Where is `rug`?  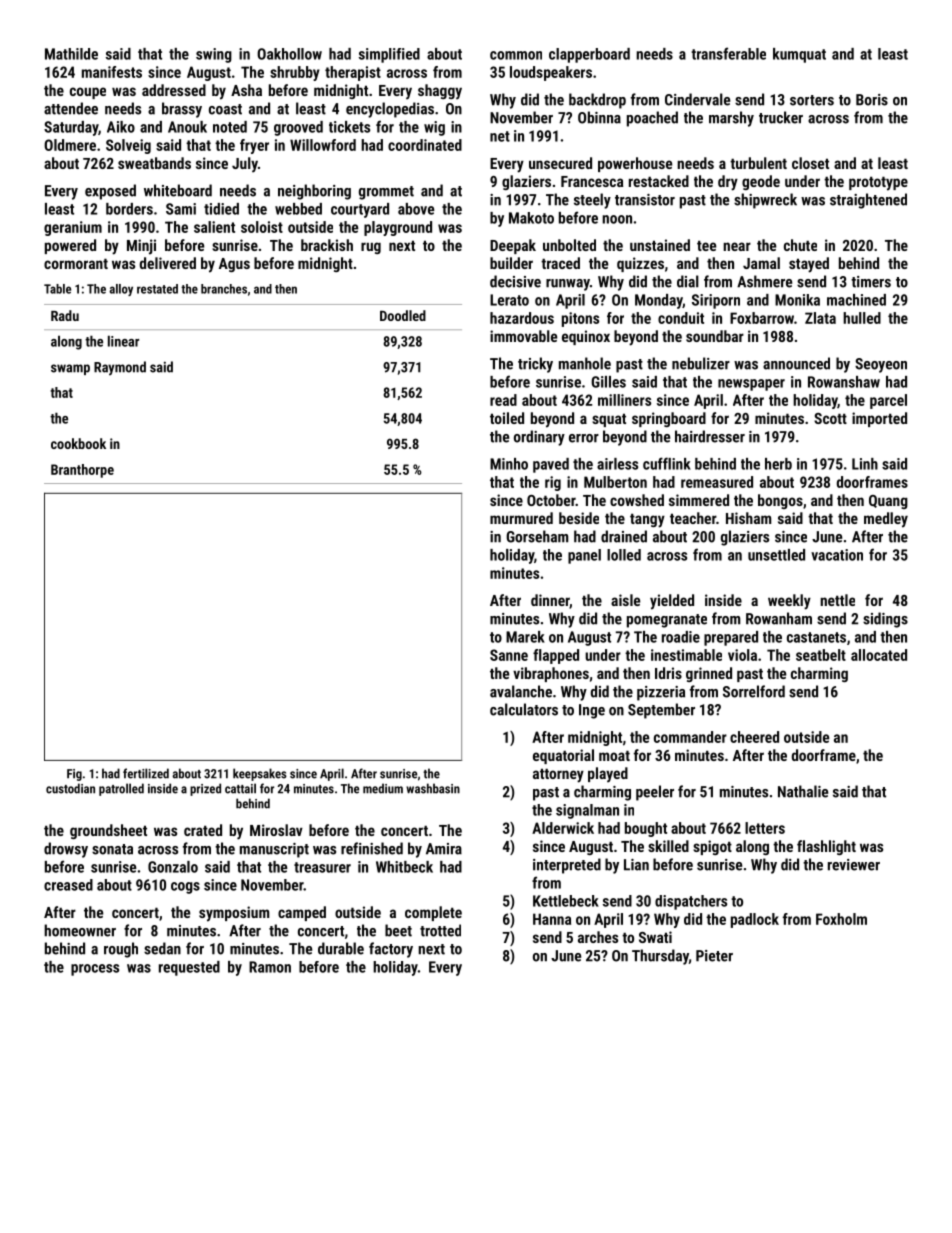
rug is located at coordinates (371, 248).
